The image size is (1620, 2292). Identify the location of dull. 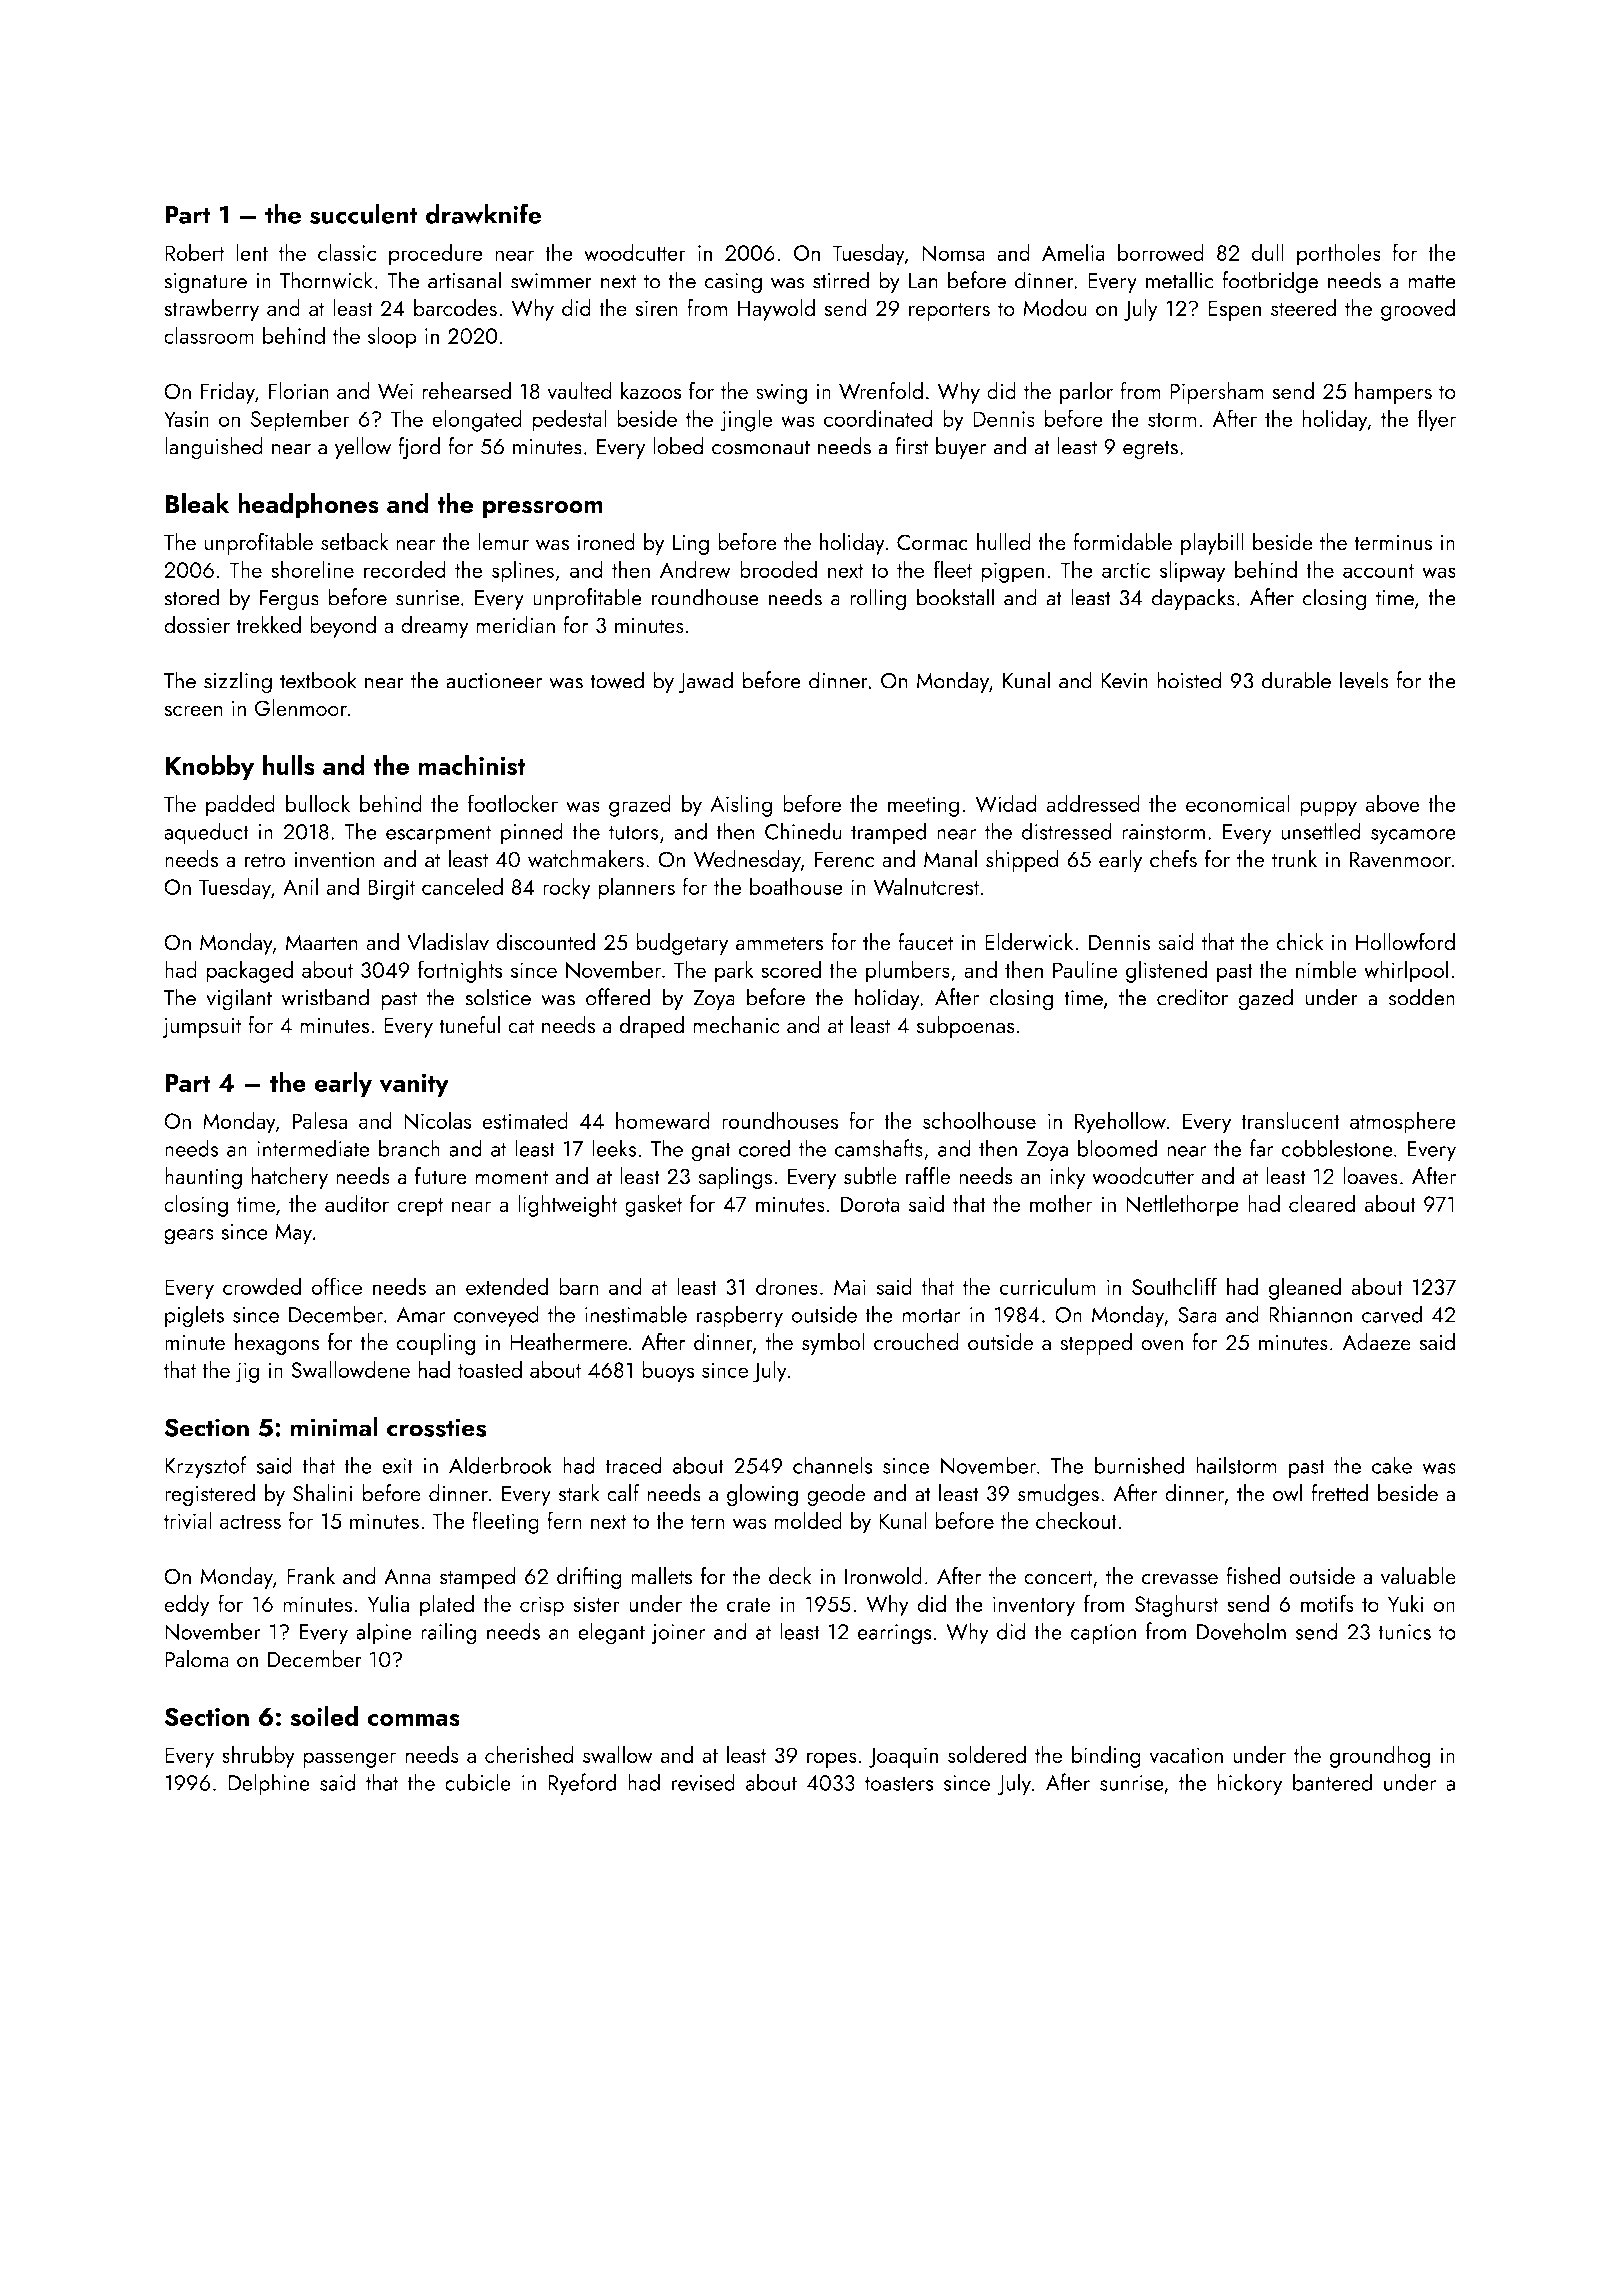
(1267, 252).
